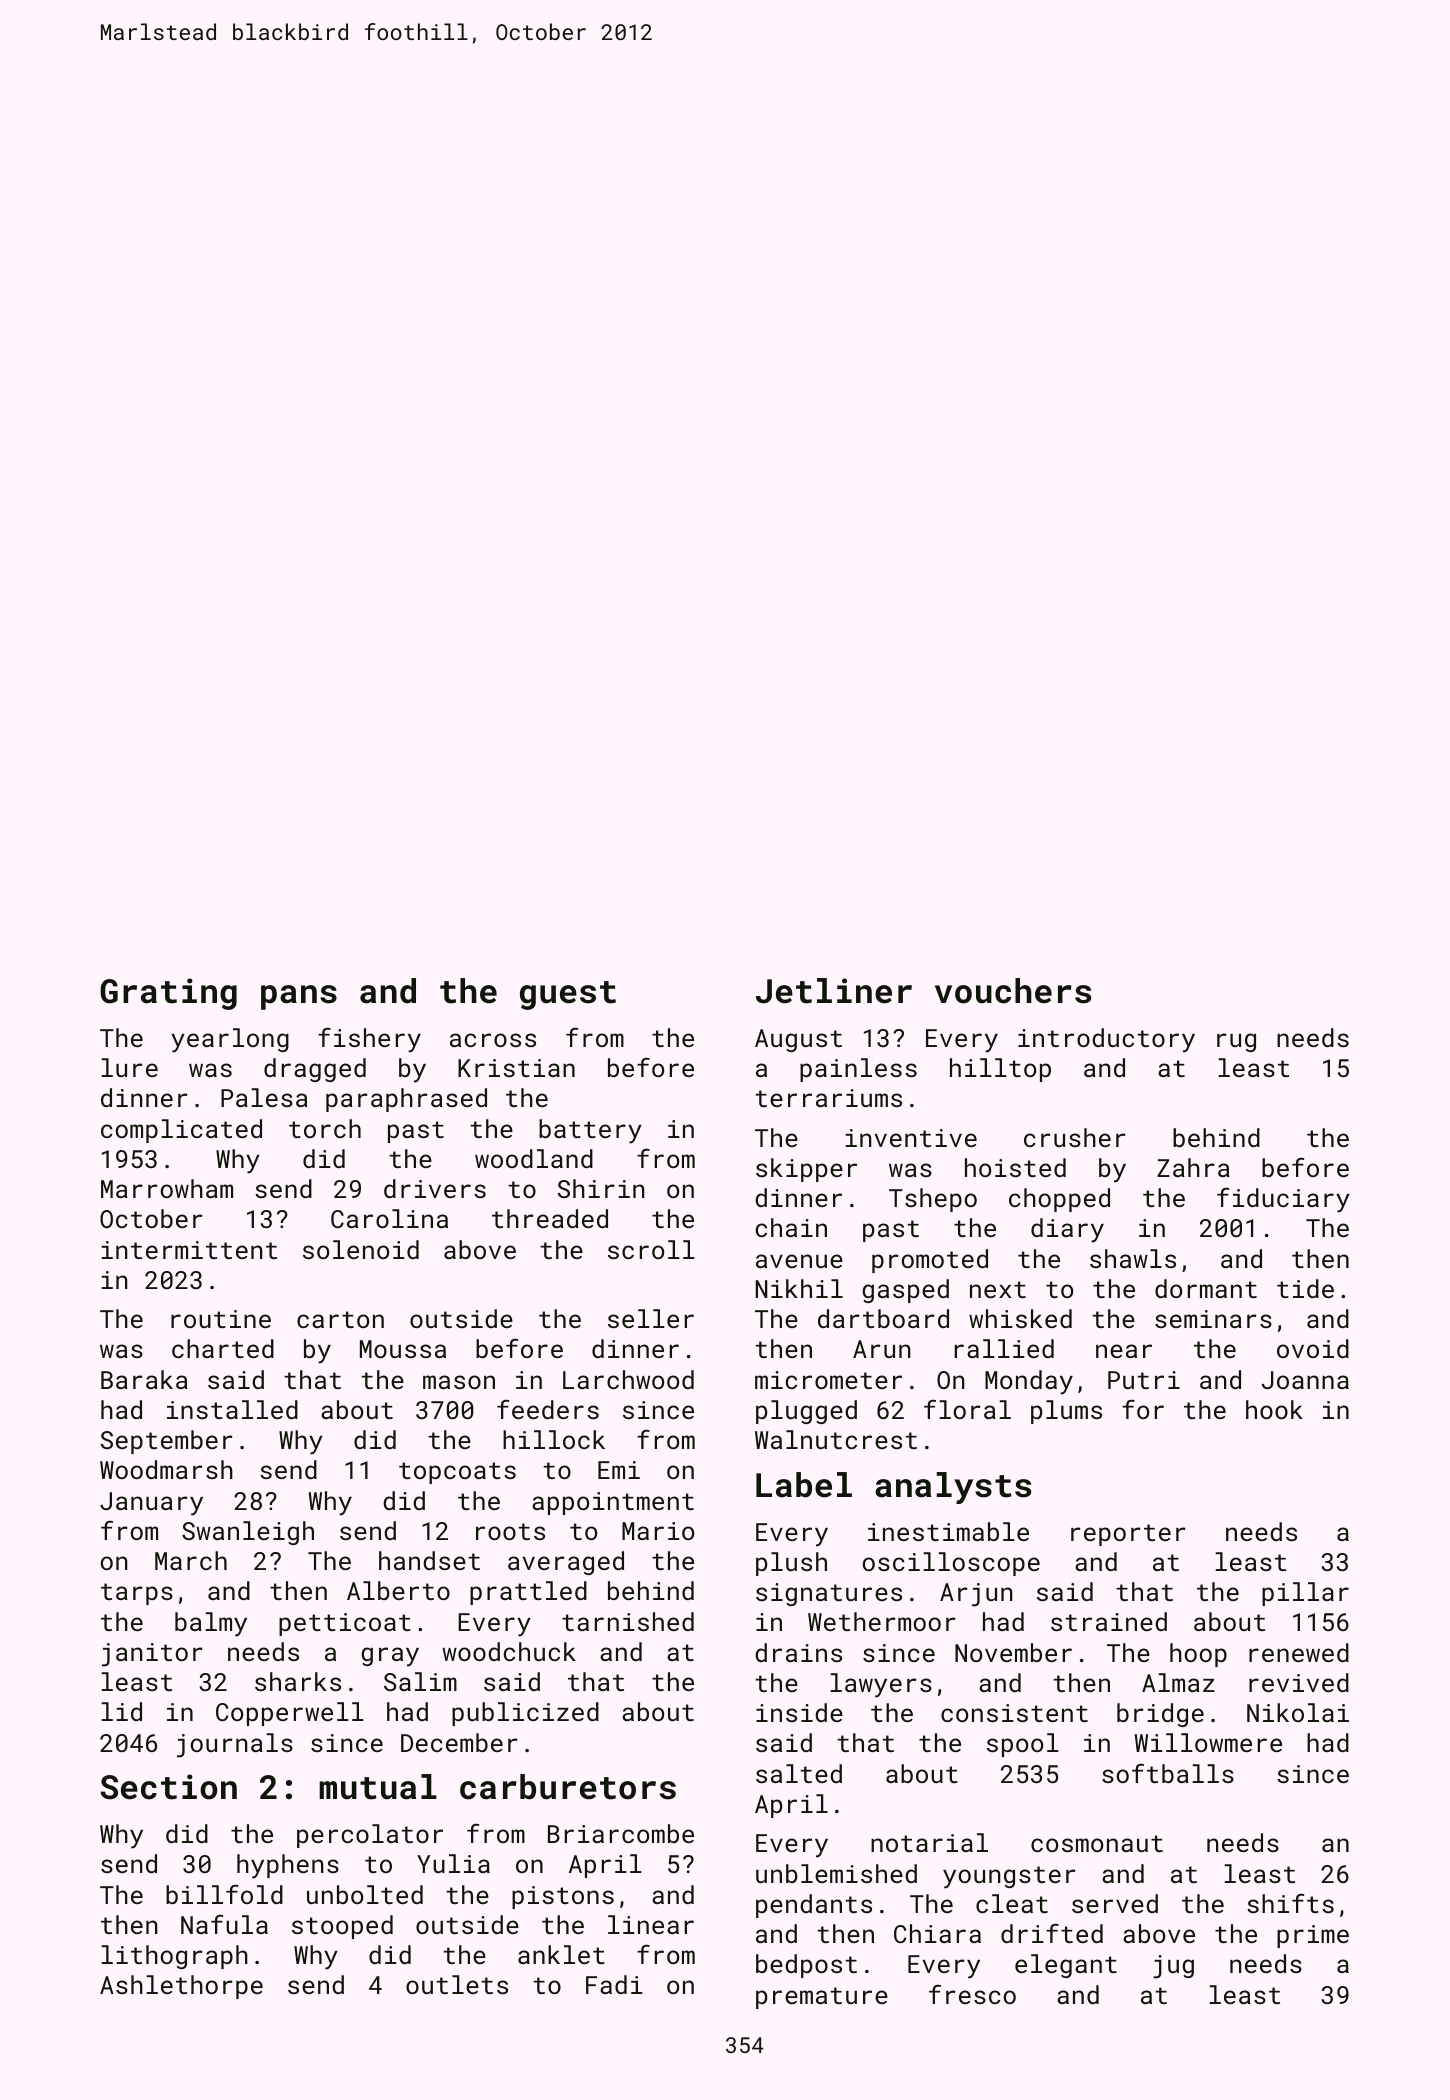  What do you see at coordinates (967, 1409) in the page?
I see `floral` at bounding box center [967, 1409].
